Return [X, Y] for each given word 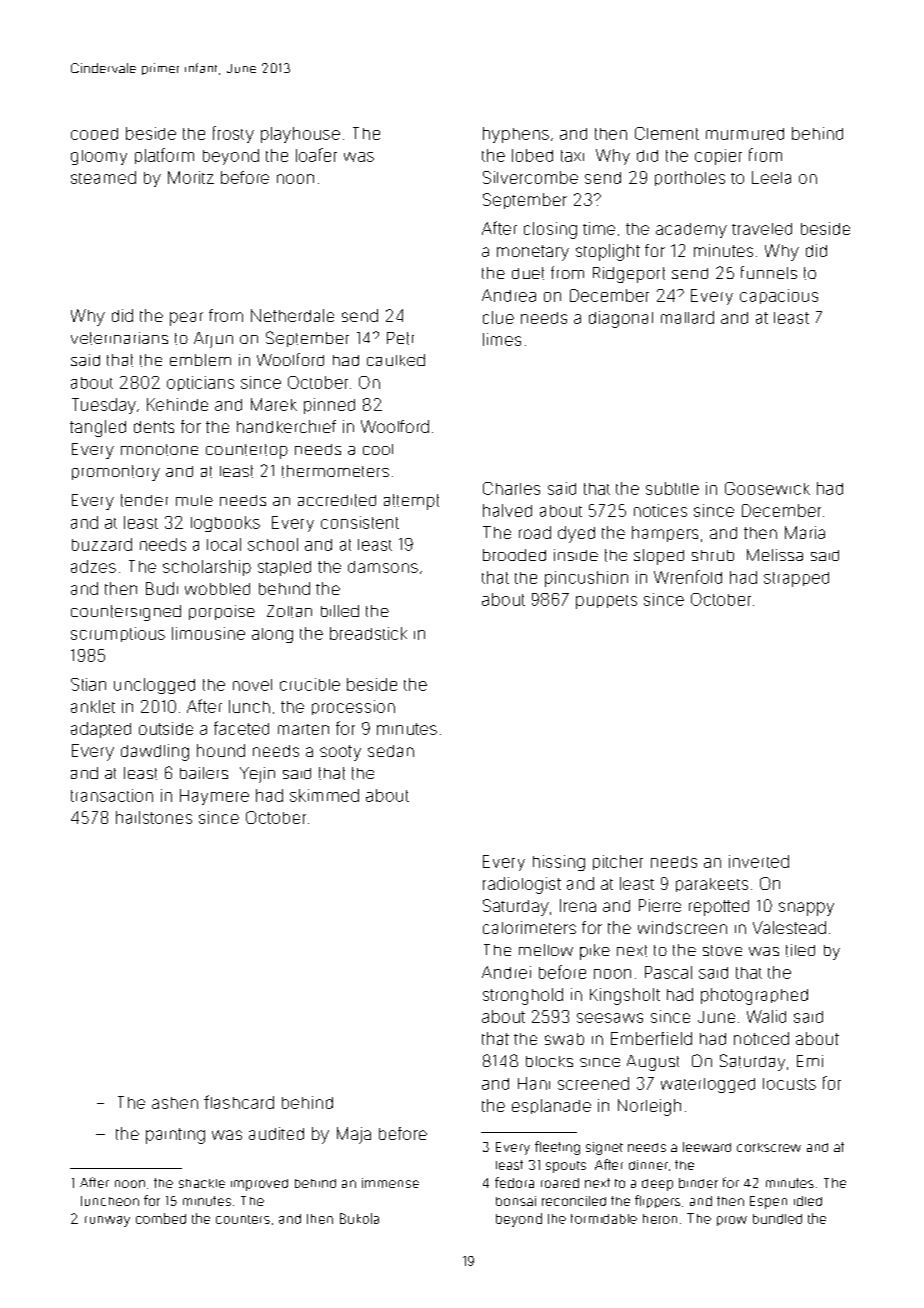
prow [732, 1221]
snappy [806, 909]
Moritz [191, 177]
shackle [202, 1183]
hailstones [154, 817]
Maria [805, 532]
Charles [511, 488]
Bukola [359, 1218]
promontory [116, 473]
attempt [411, 502]
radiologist [522, 885]
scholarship [207, 568]
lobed [532, 155]
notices [660, 510]
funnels [769, 272]
